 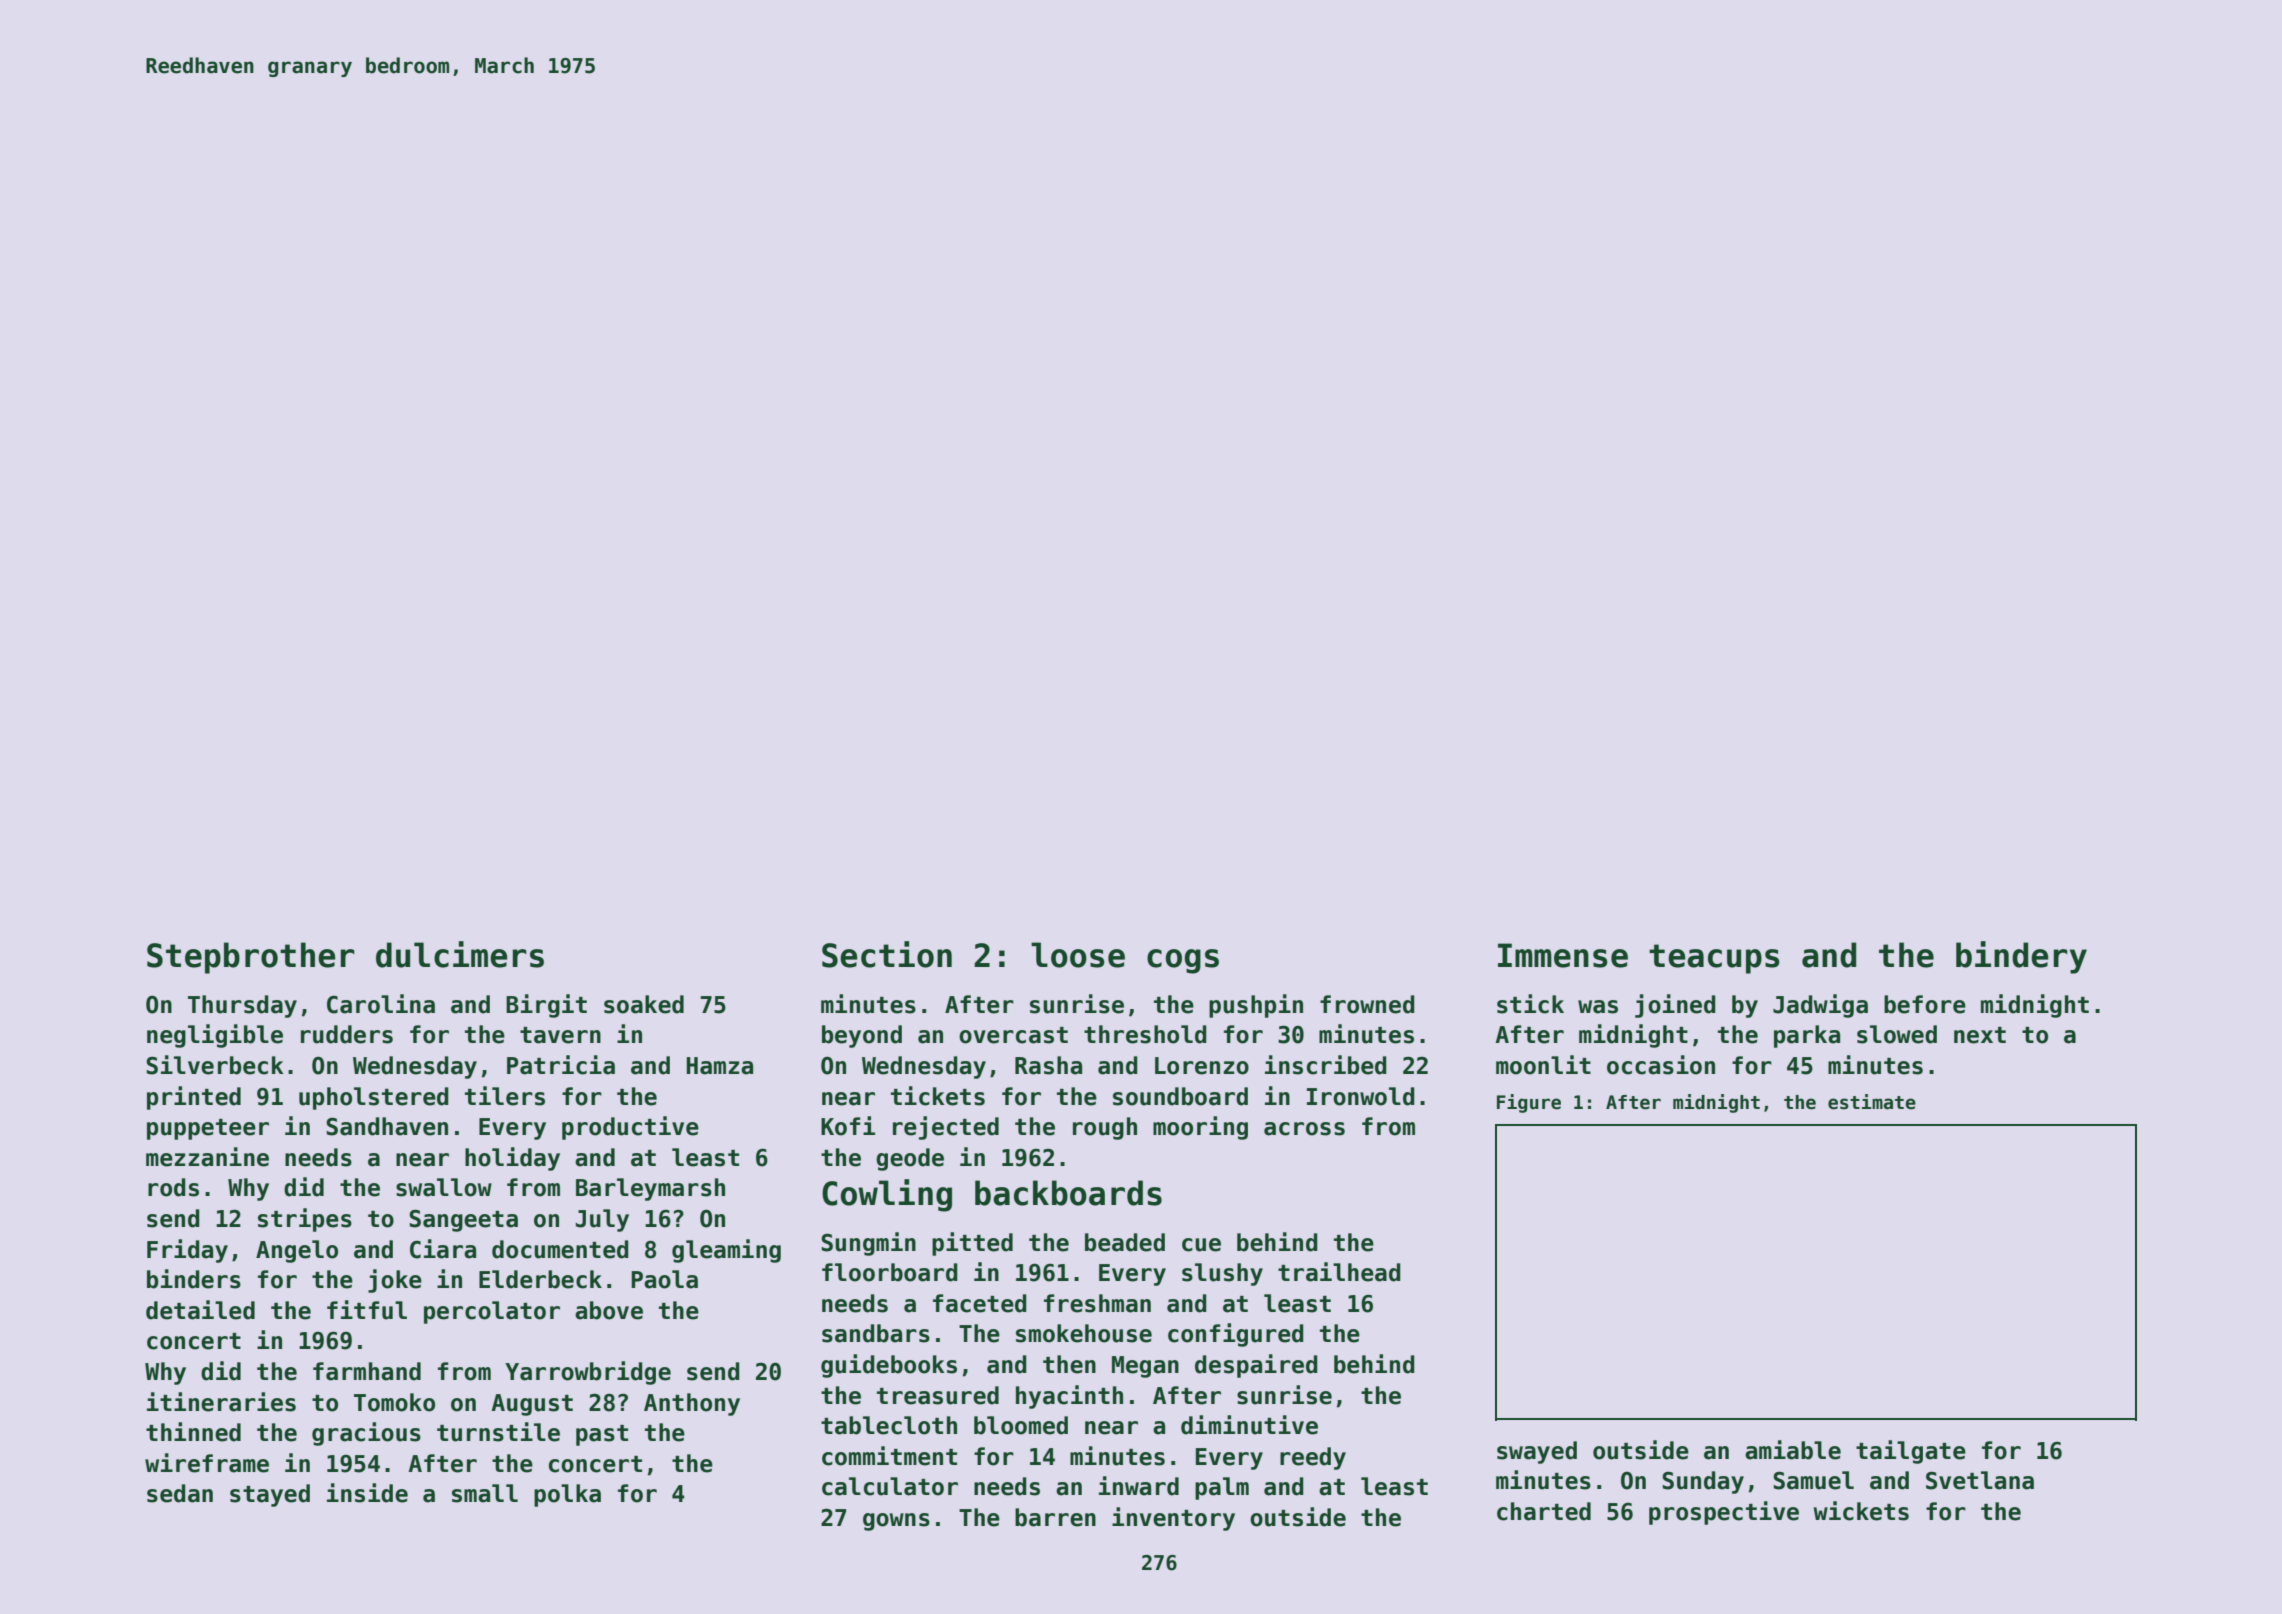 I want to click on soundboard, so click(x=1180, y=1096).
